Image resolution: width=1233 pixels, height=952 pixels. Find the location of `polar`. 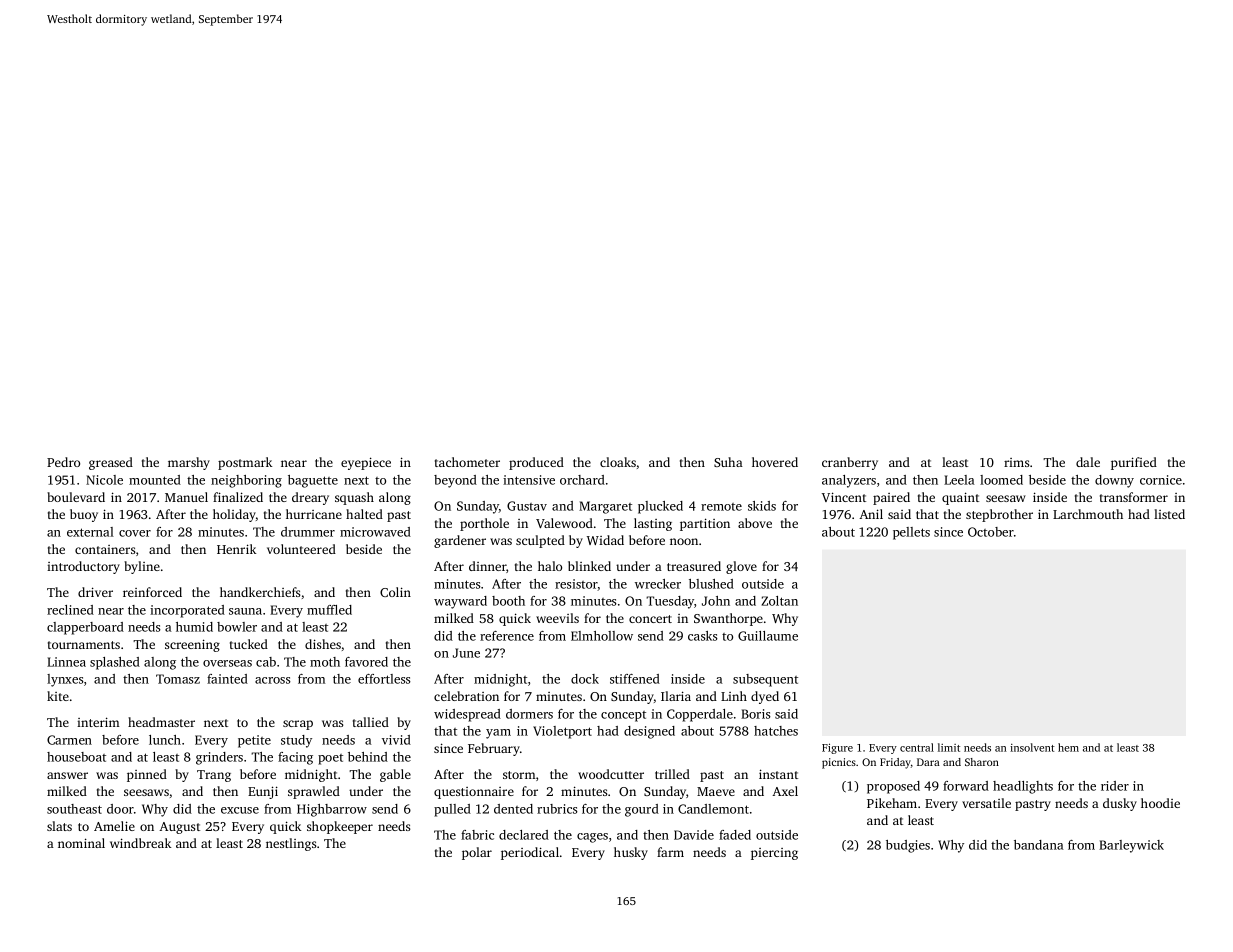

polar is located at coordinates (477, 853).
